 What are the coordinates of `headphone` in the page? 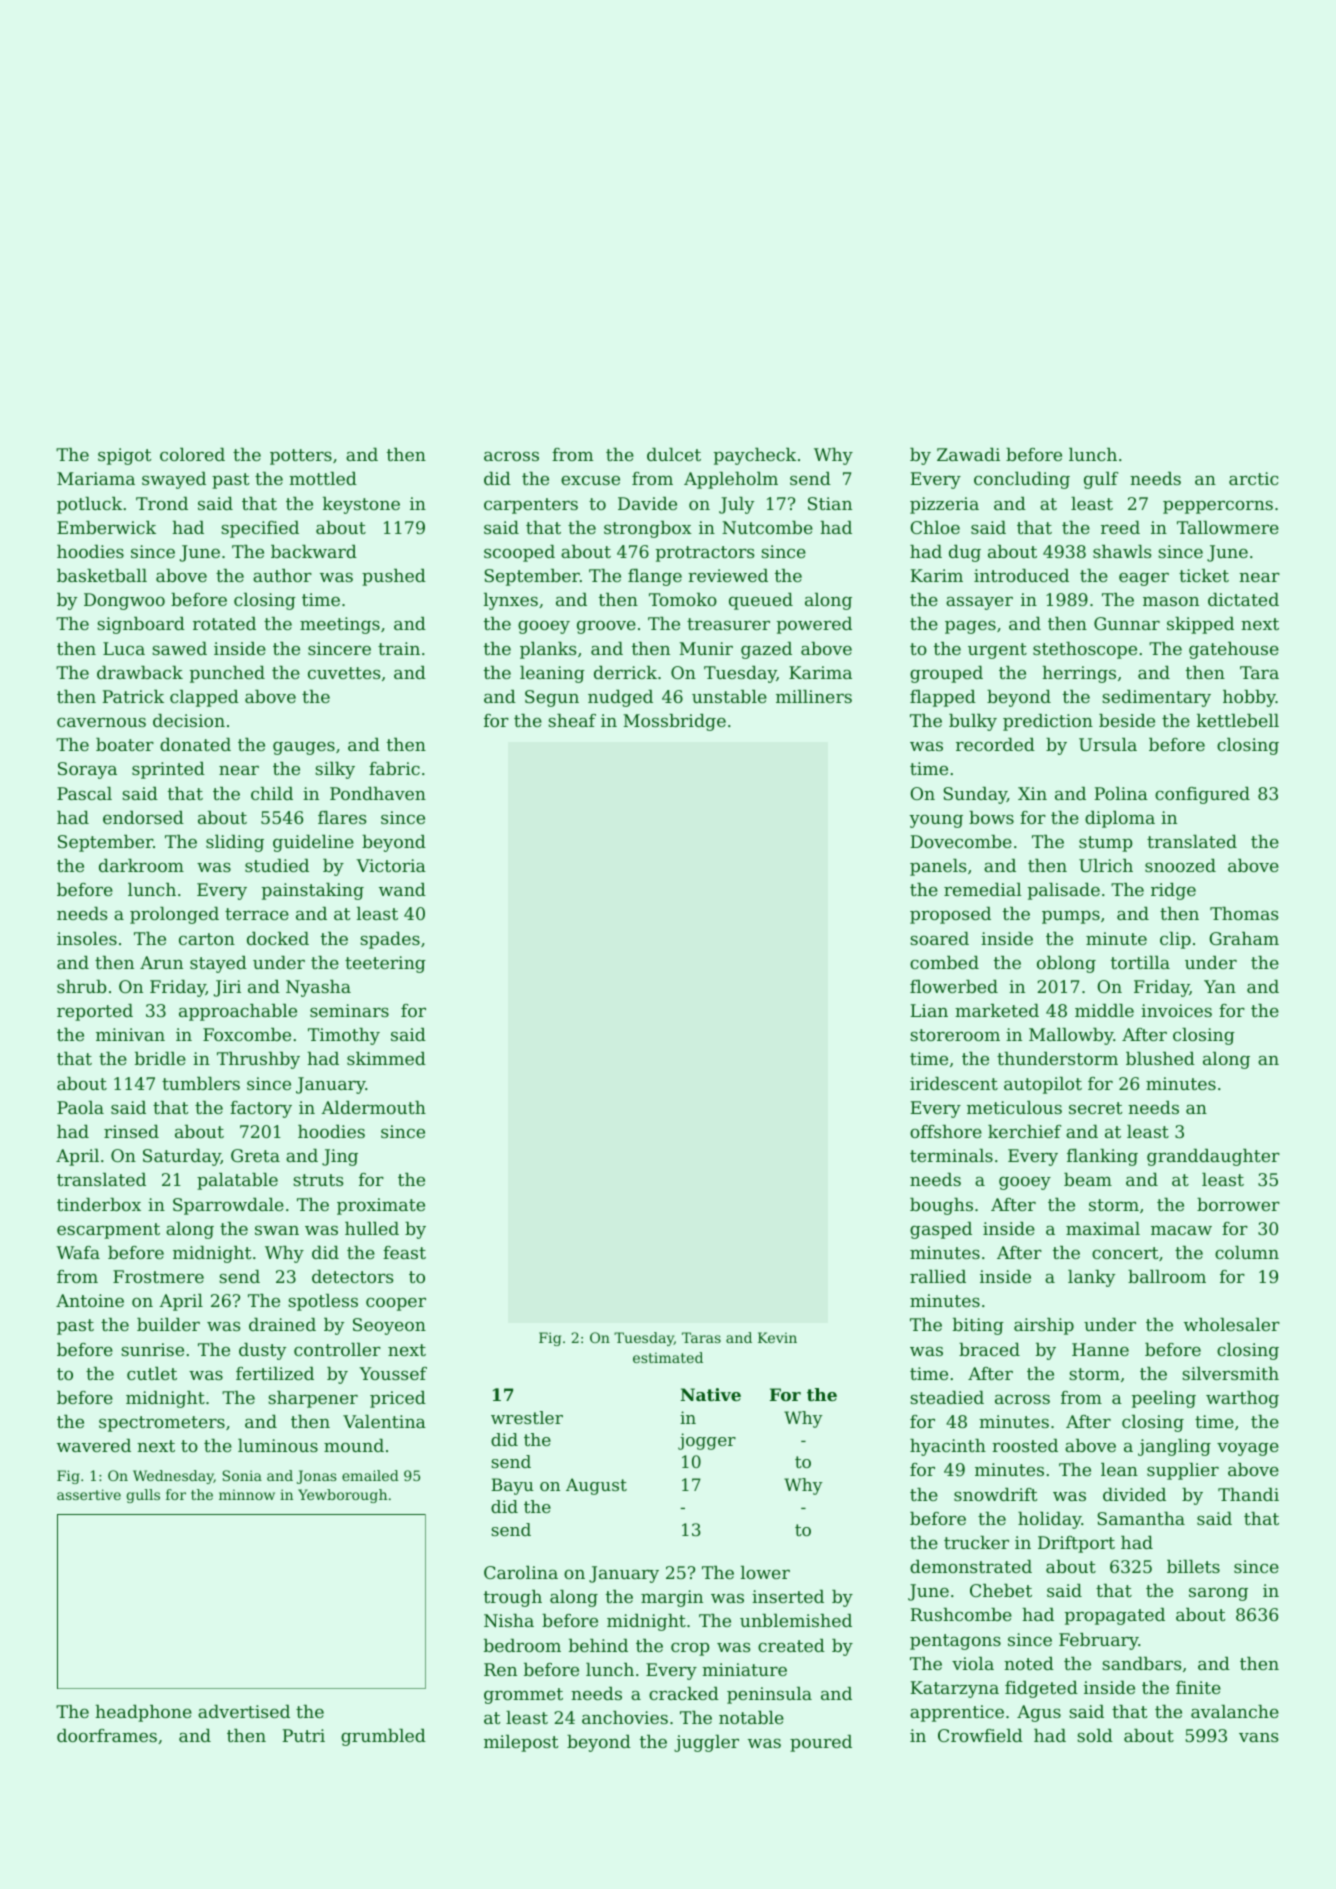 It's located at (143, 1713).
